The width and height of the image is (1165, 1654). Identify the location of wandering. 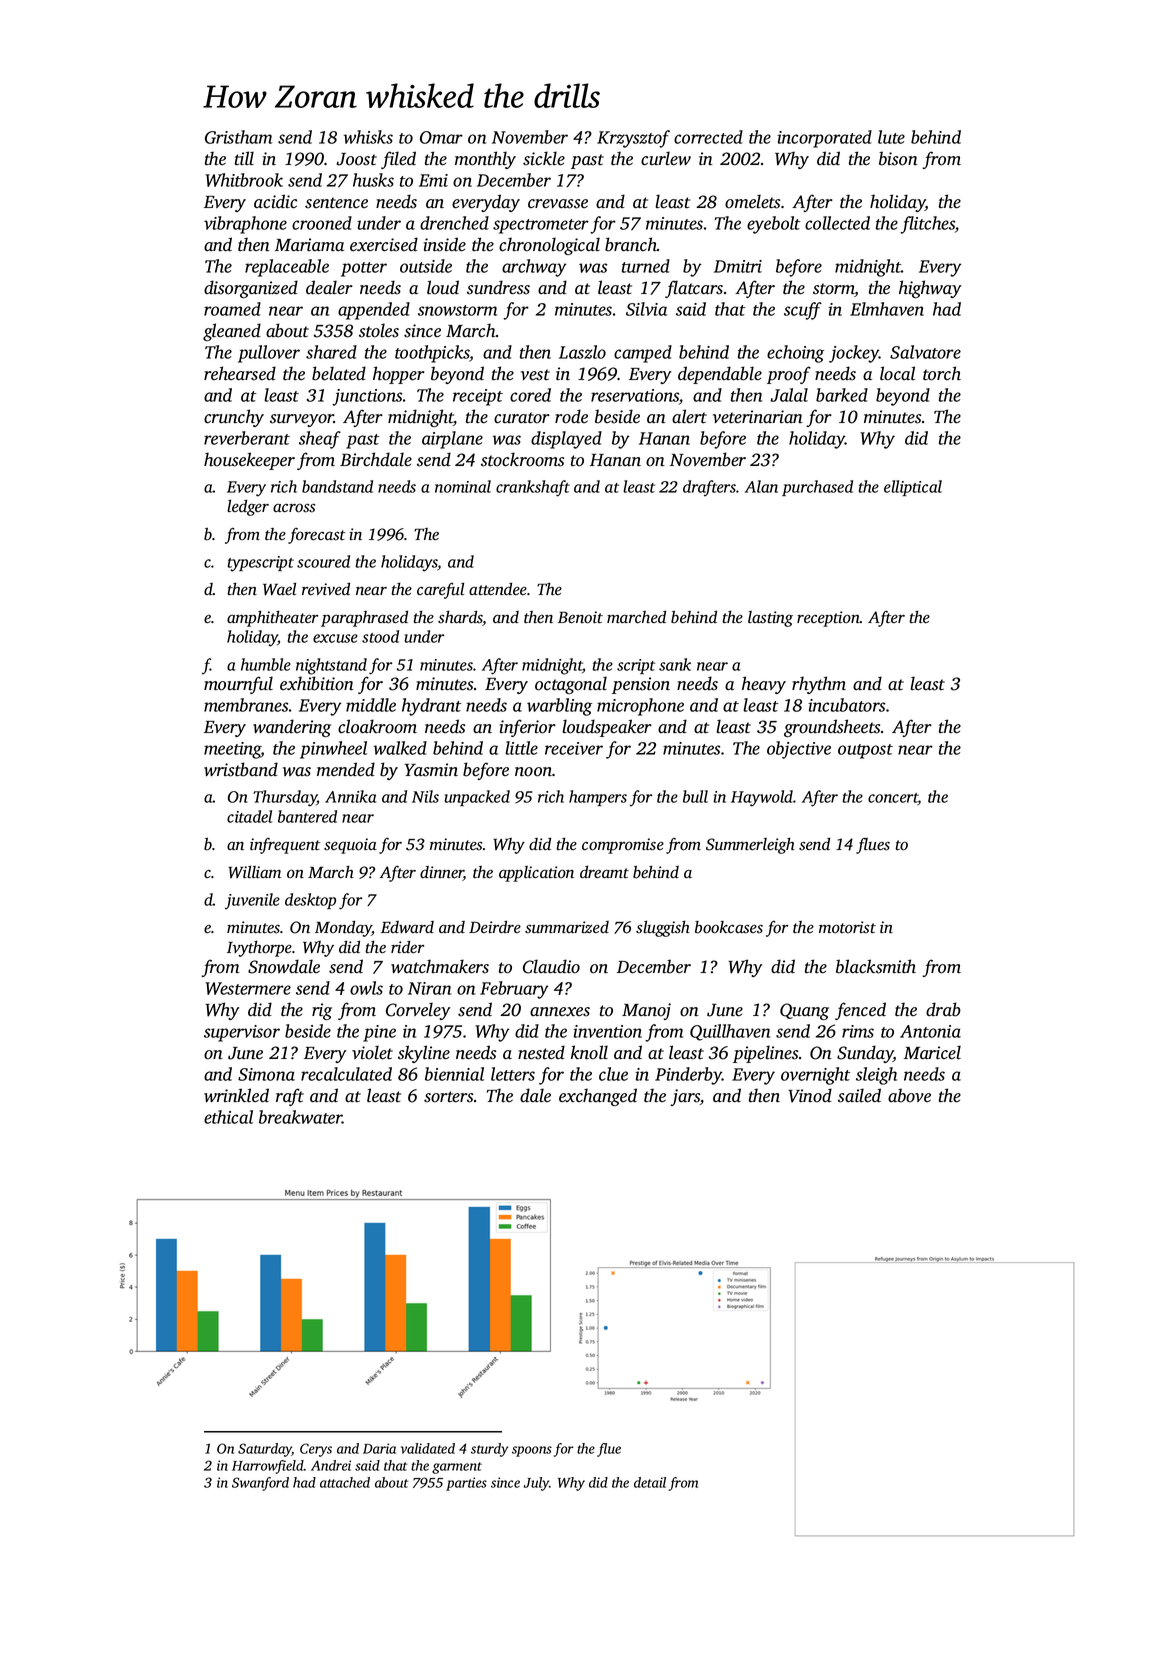
(292, 728).
